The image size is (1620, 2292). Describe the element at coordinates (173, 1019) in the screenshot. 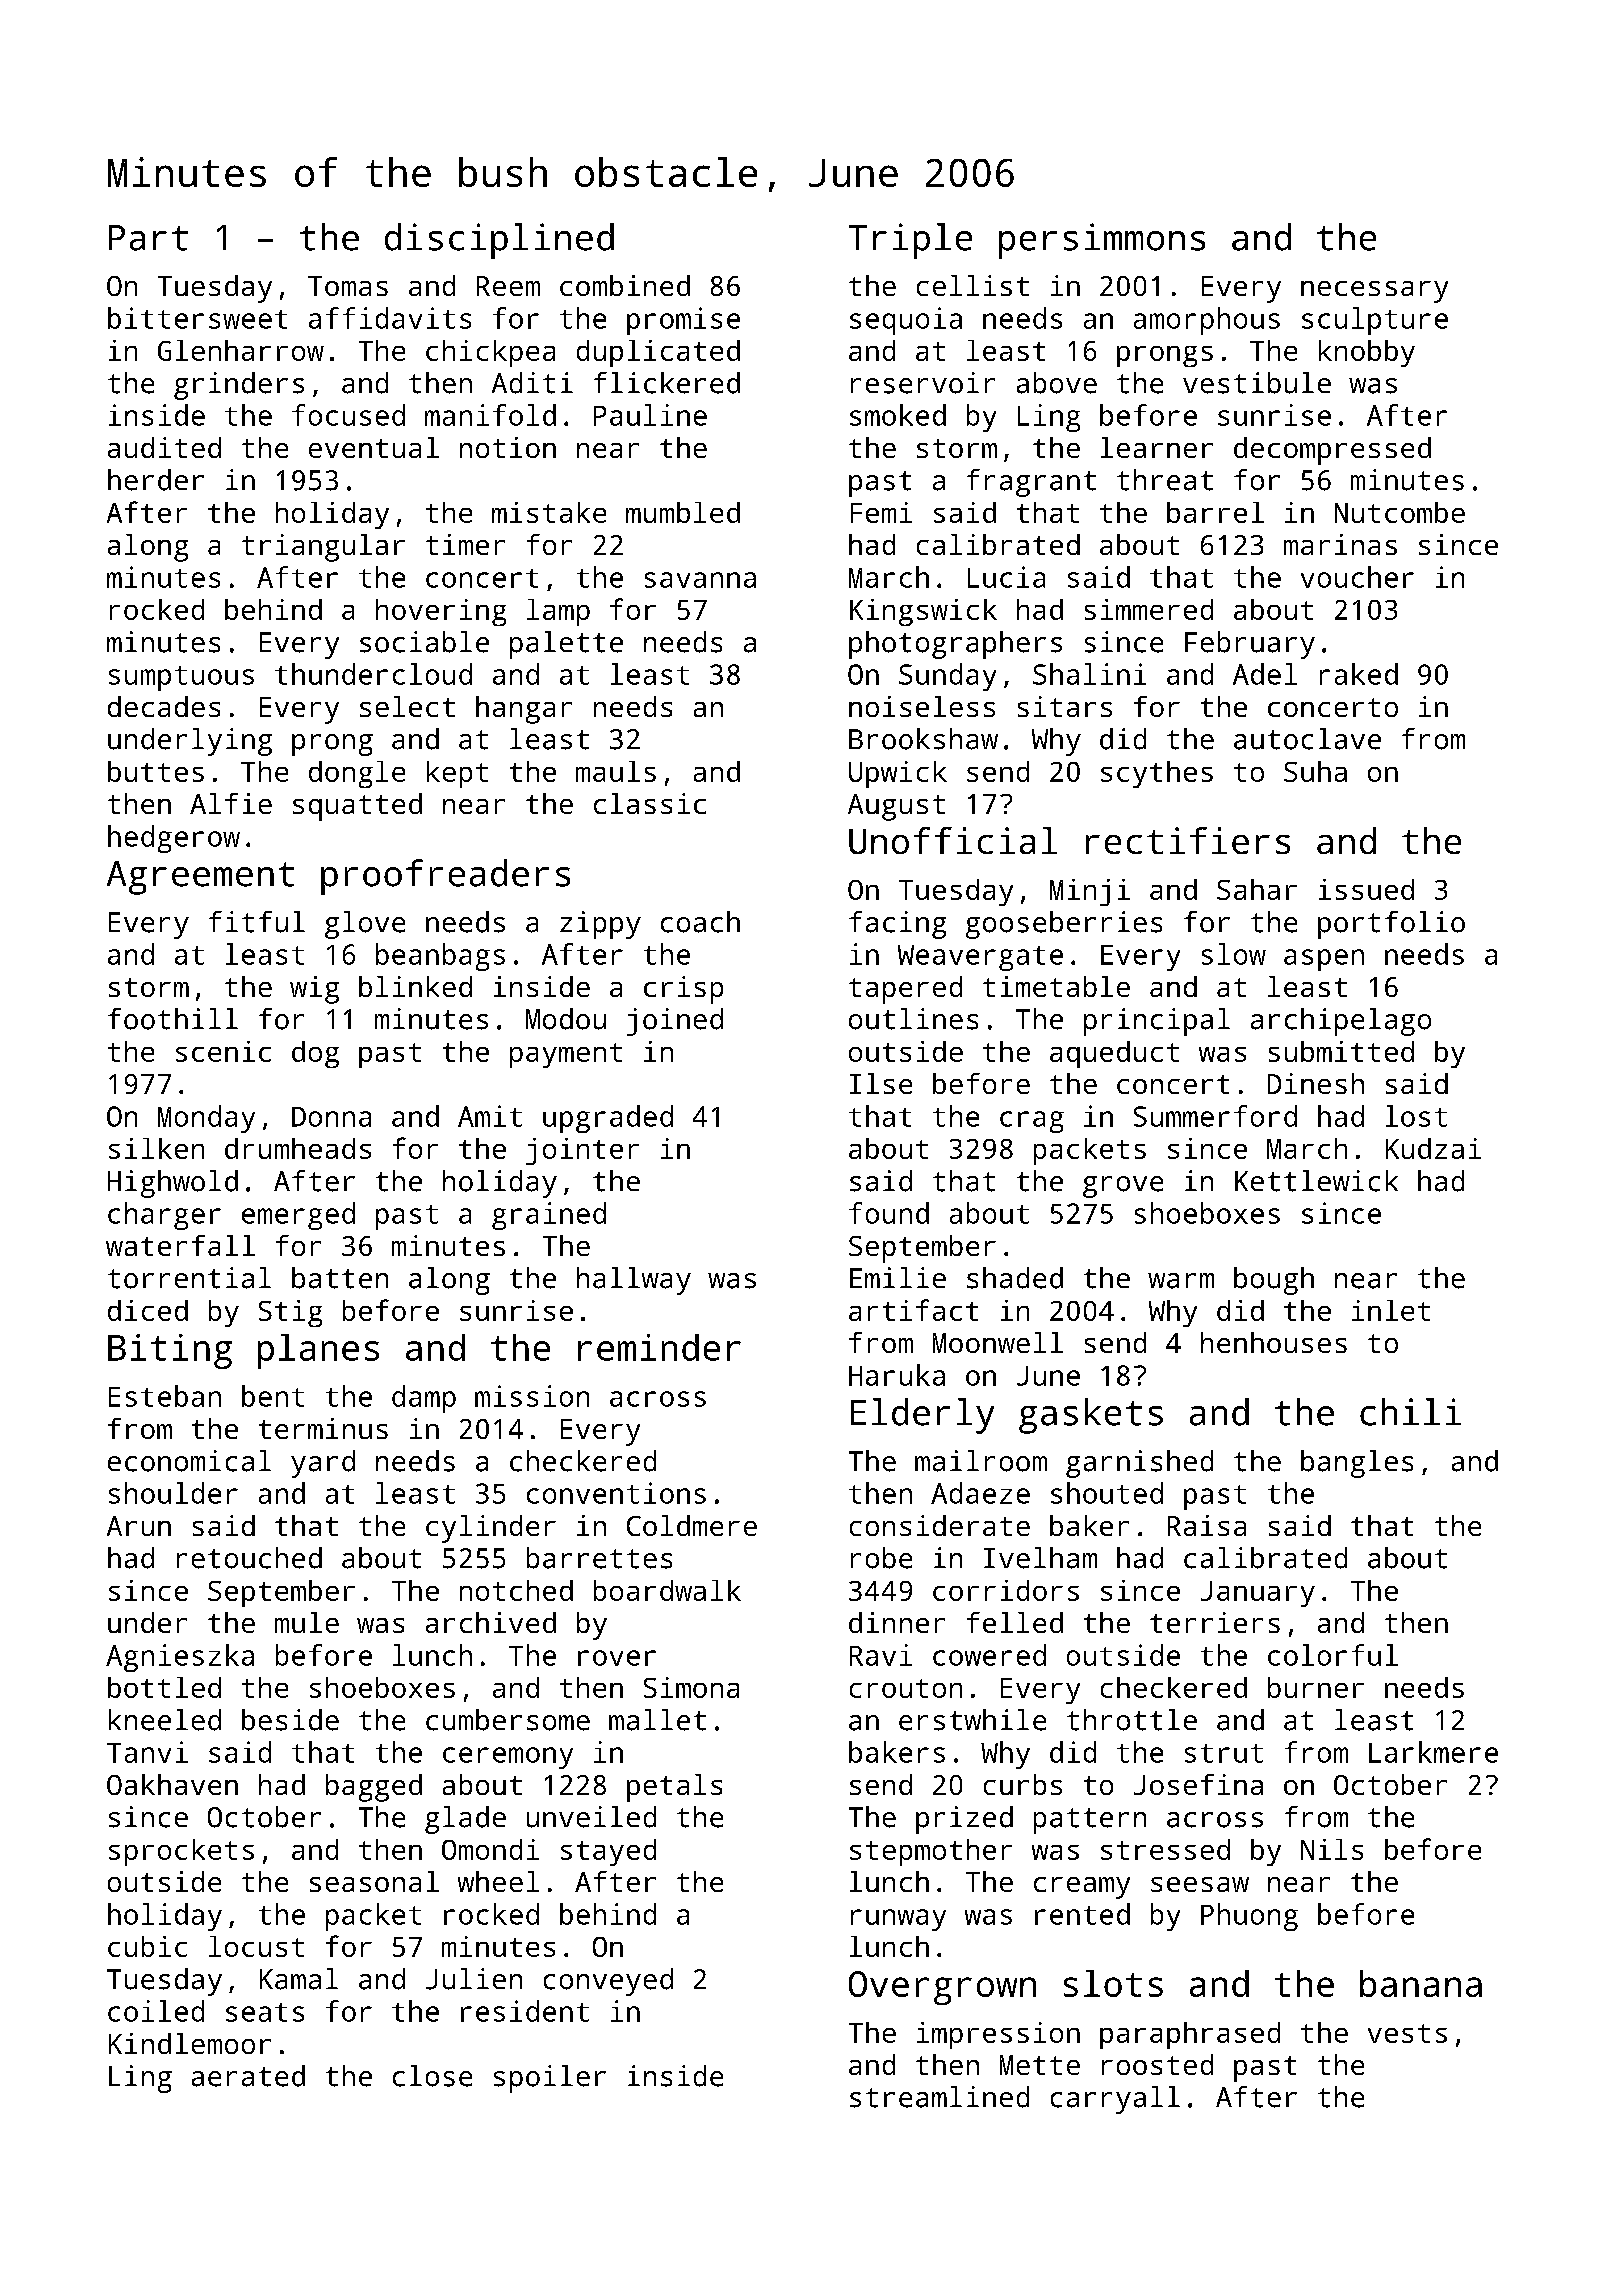

I see `foothill` at that location.
